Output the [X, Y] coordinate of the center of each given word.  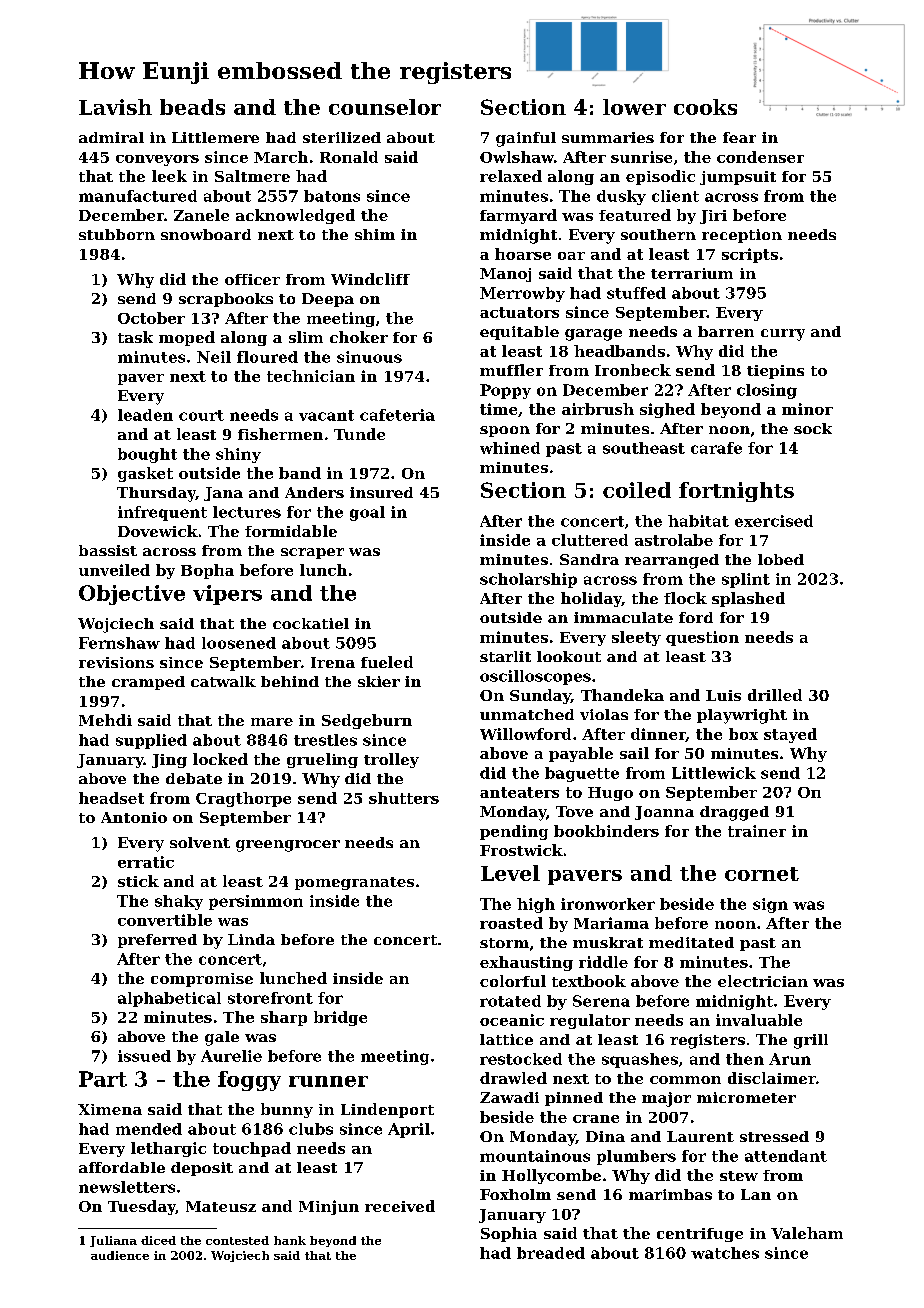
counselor [385, 107]
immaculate [623, 617]
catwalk [223, 681]
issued [144, 1056]
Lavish [115, 107]
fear [739, 137]
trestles [325, 740]
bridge [340, 1018]
